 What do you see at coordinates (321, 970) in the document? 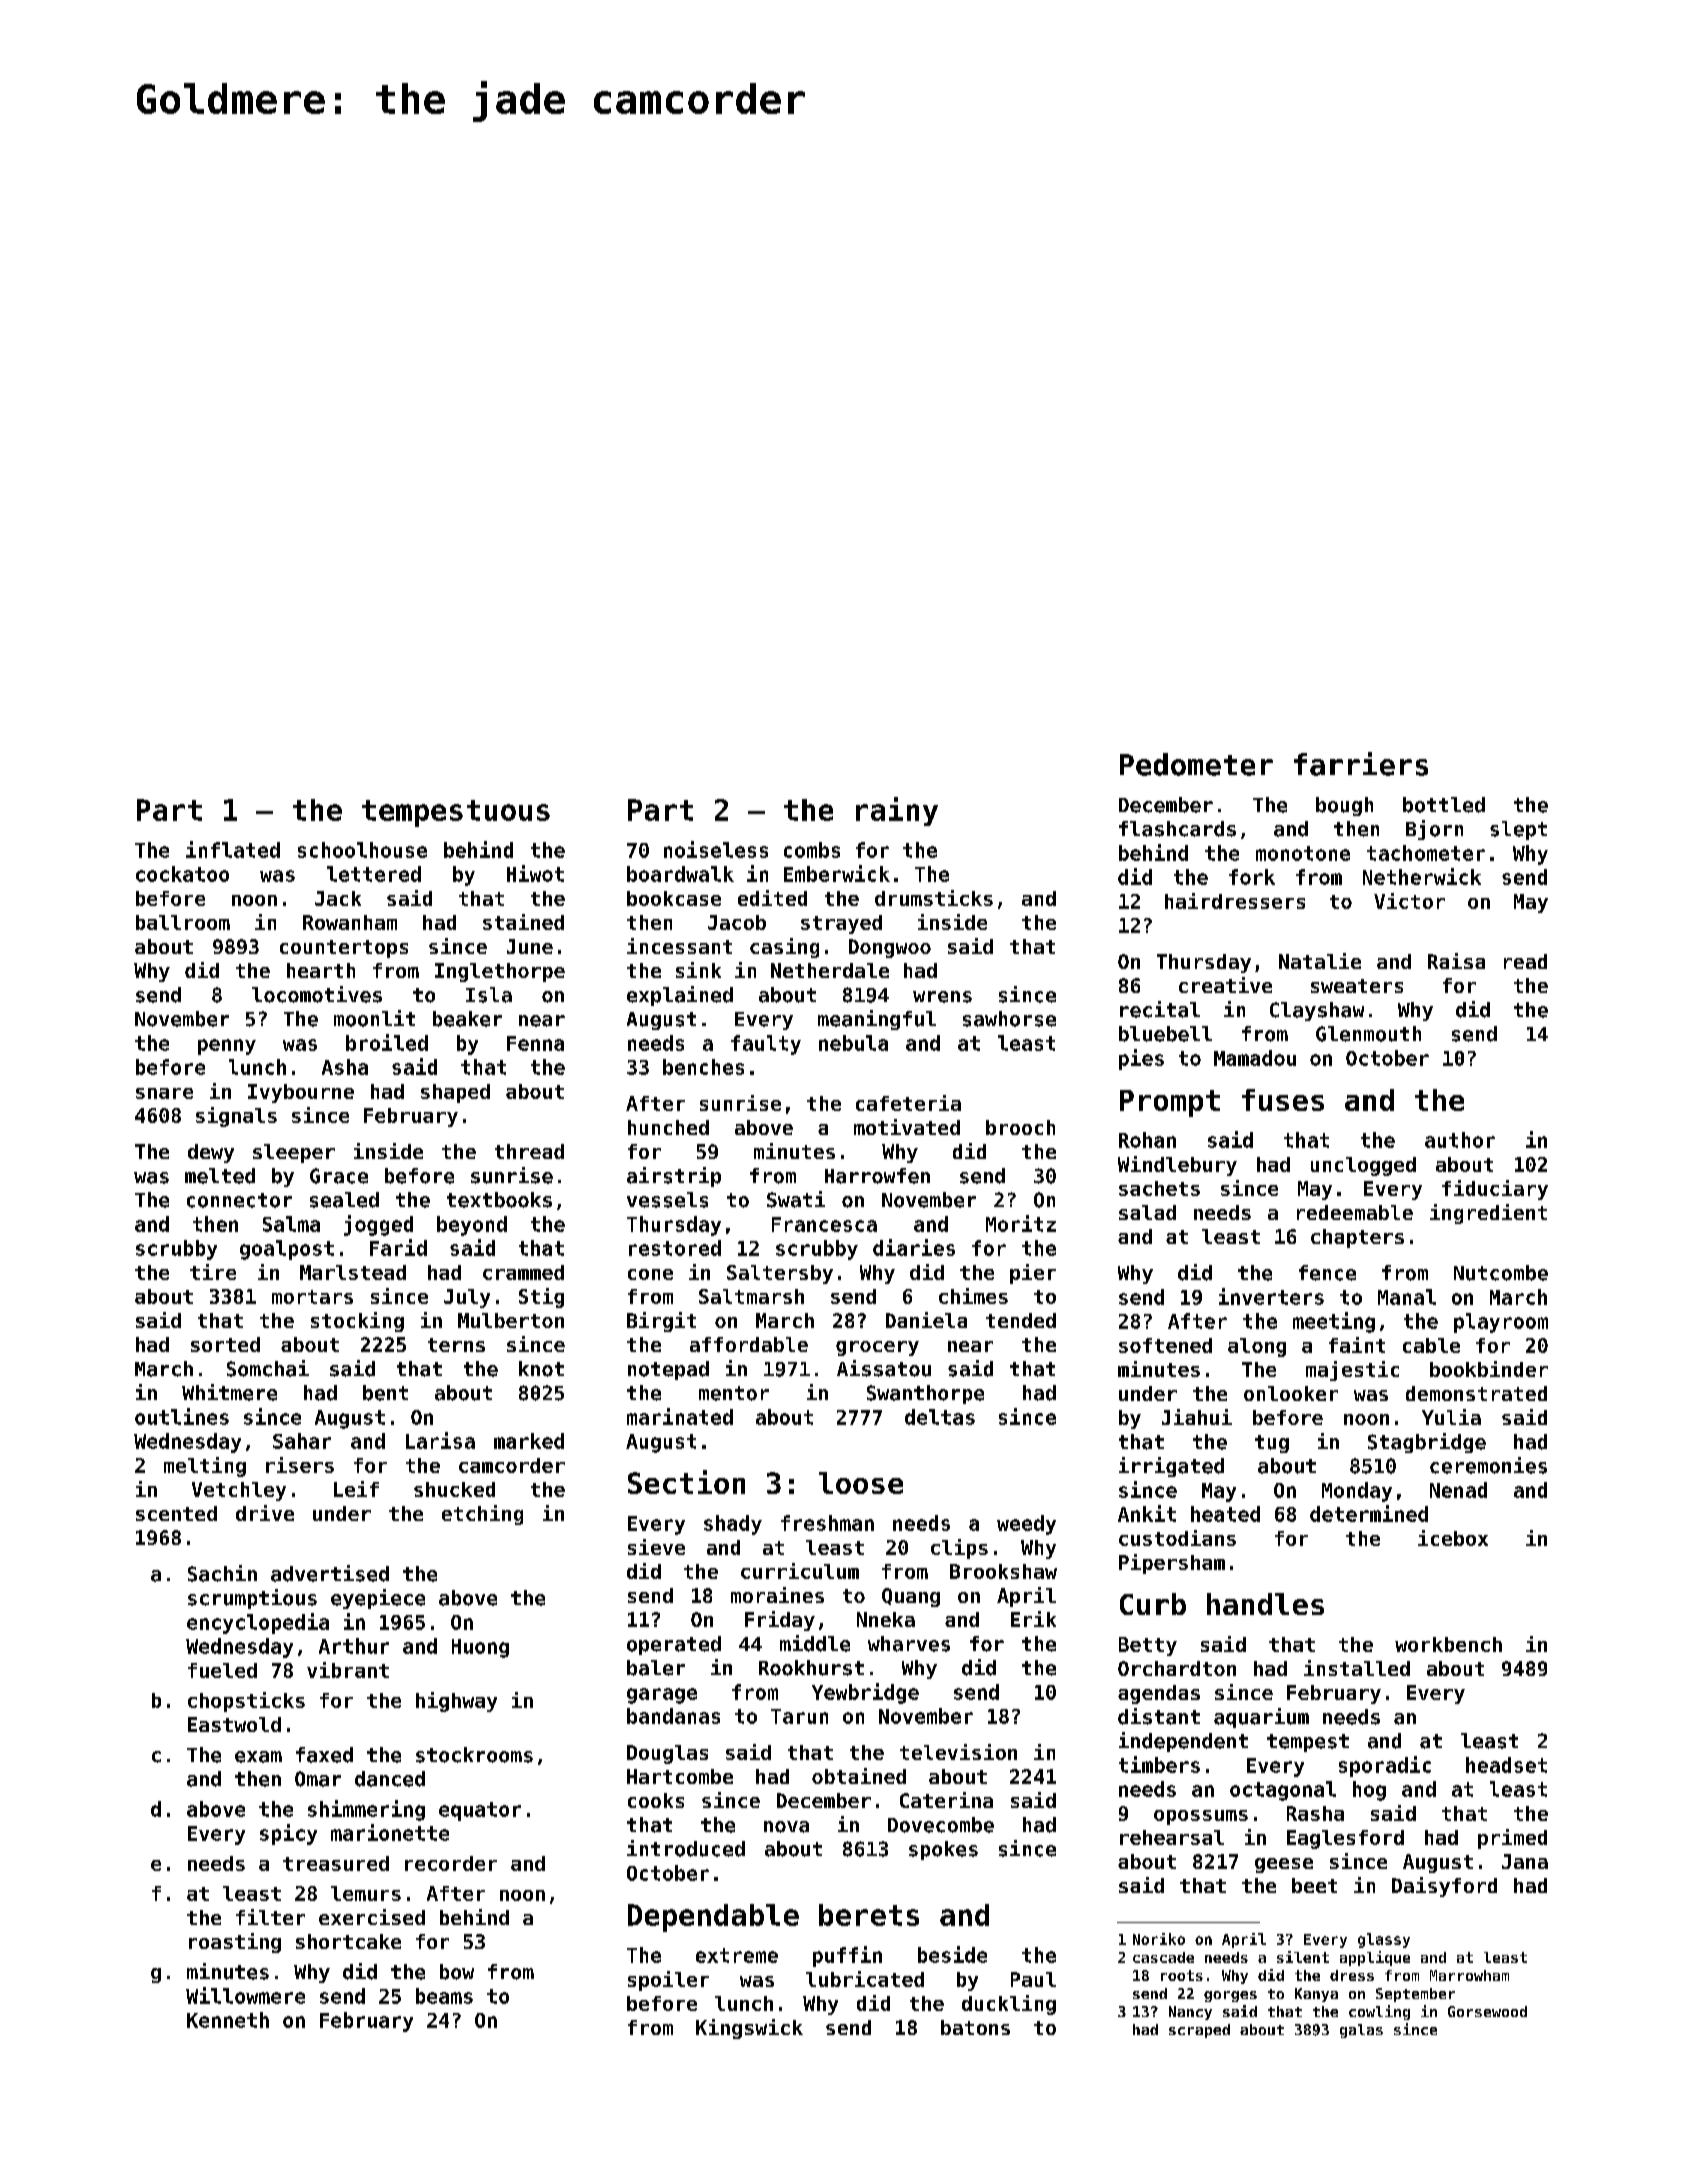
I see `hearth` at bounding box center [321, 970].
